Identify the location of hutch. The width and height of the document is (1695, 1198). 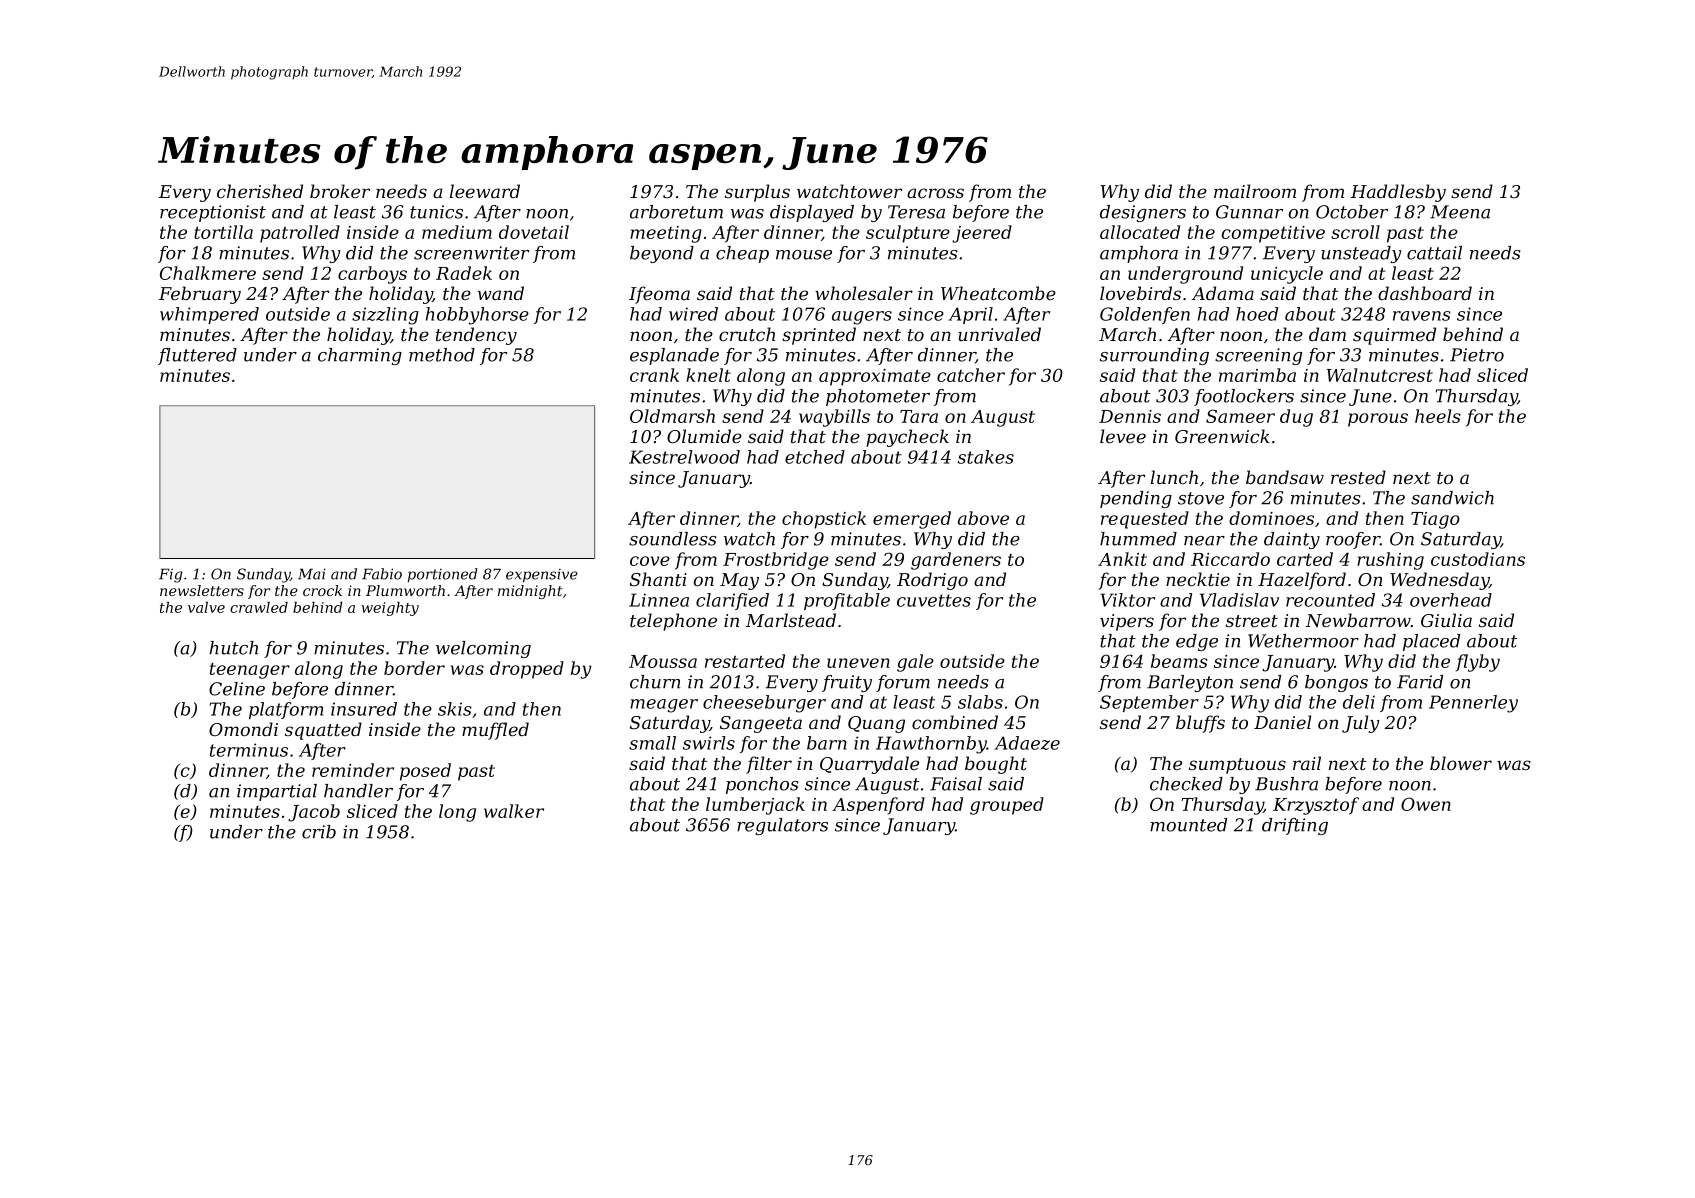
(233, 648).
